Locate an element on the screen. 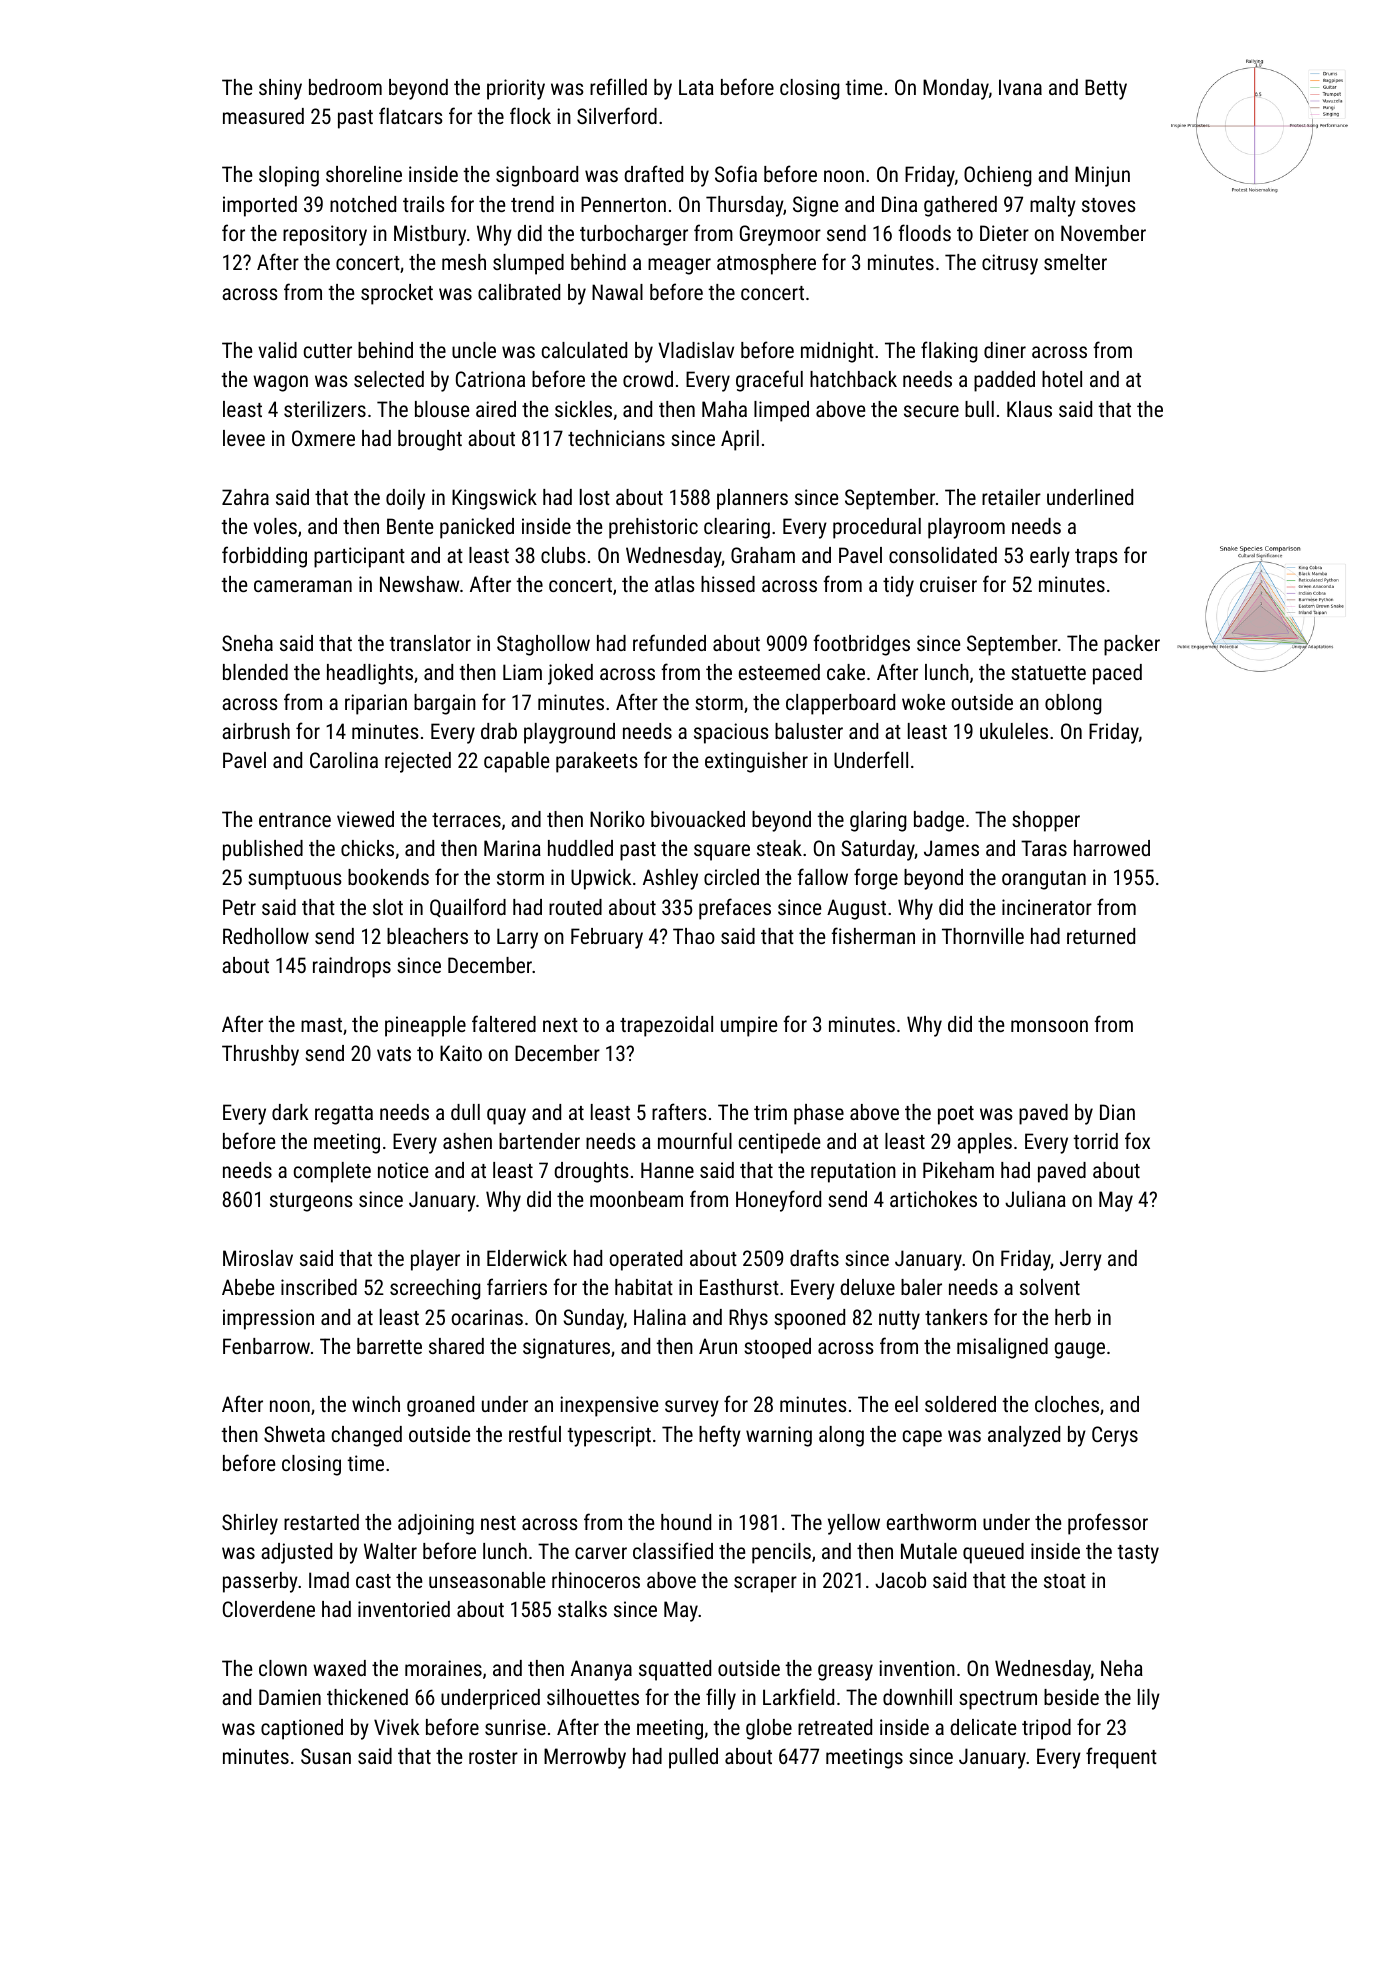  Betty is located at coordinates (1106, 89).
